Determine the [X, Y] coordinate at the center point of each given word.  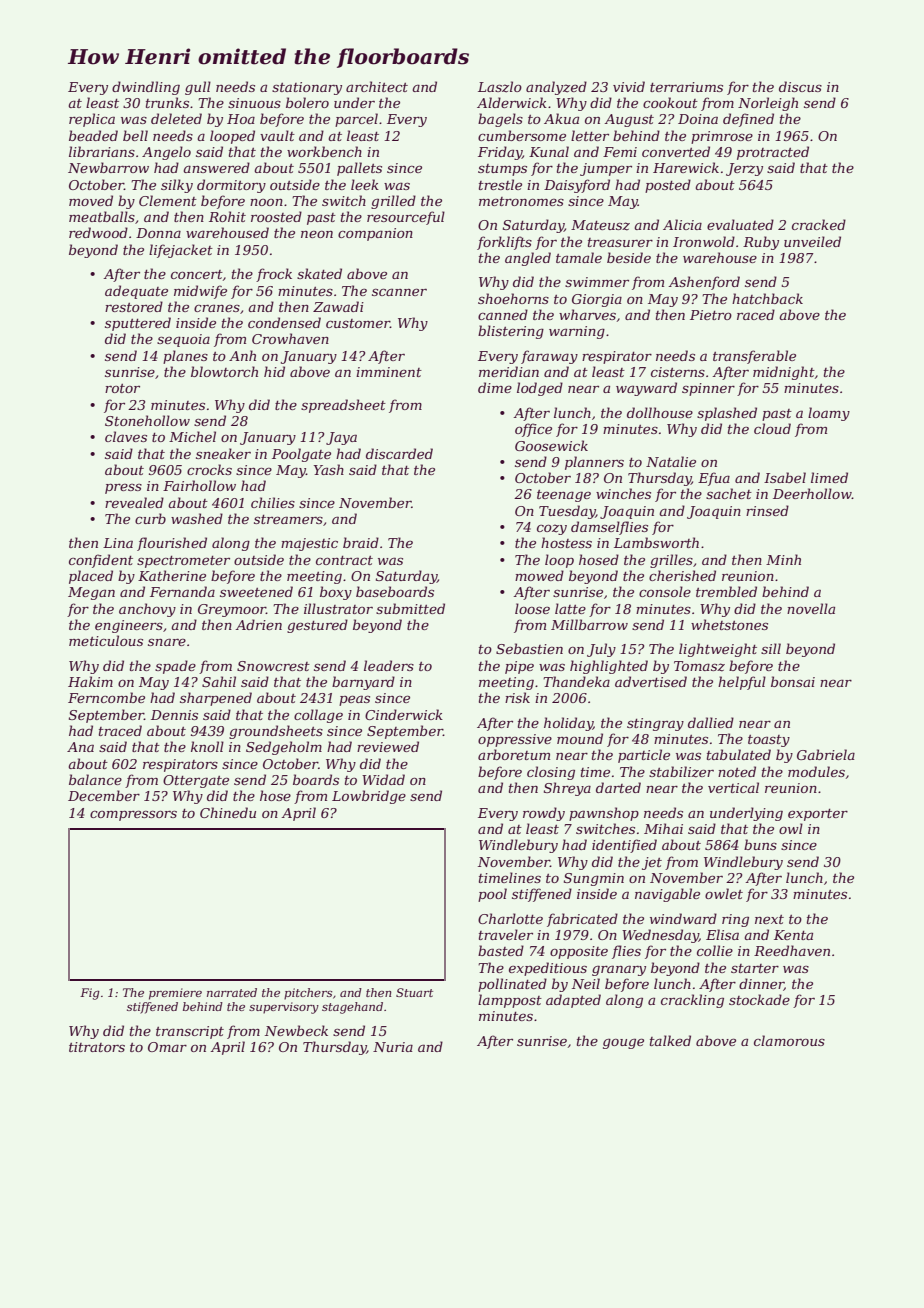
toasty [769, 741]
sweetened [256, 591]
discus [800, 86]
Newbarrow [108, 167]
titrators [97, 1047]
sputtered [138, 324]
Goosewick [551, 445]
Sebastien [529, 648]
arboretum [514, 754]
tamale [579, 257]
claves [126, 436]
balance [95, 779]
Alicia [682, 224]
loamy [829, 414]
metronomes [521, 201]
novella [811, 608]
